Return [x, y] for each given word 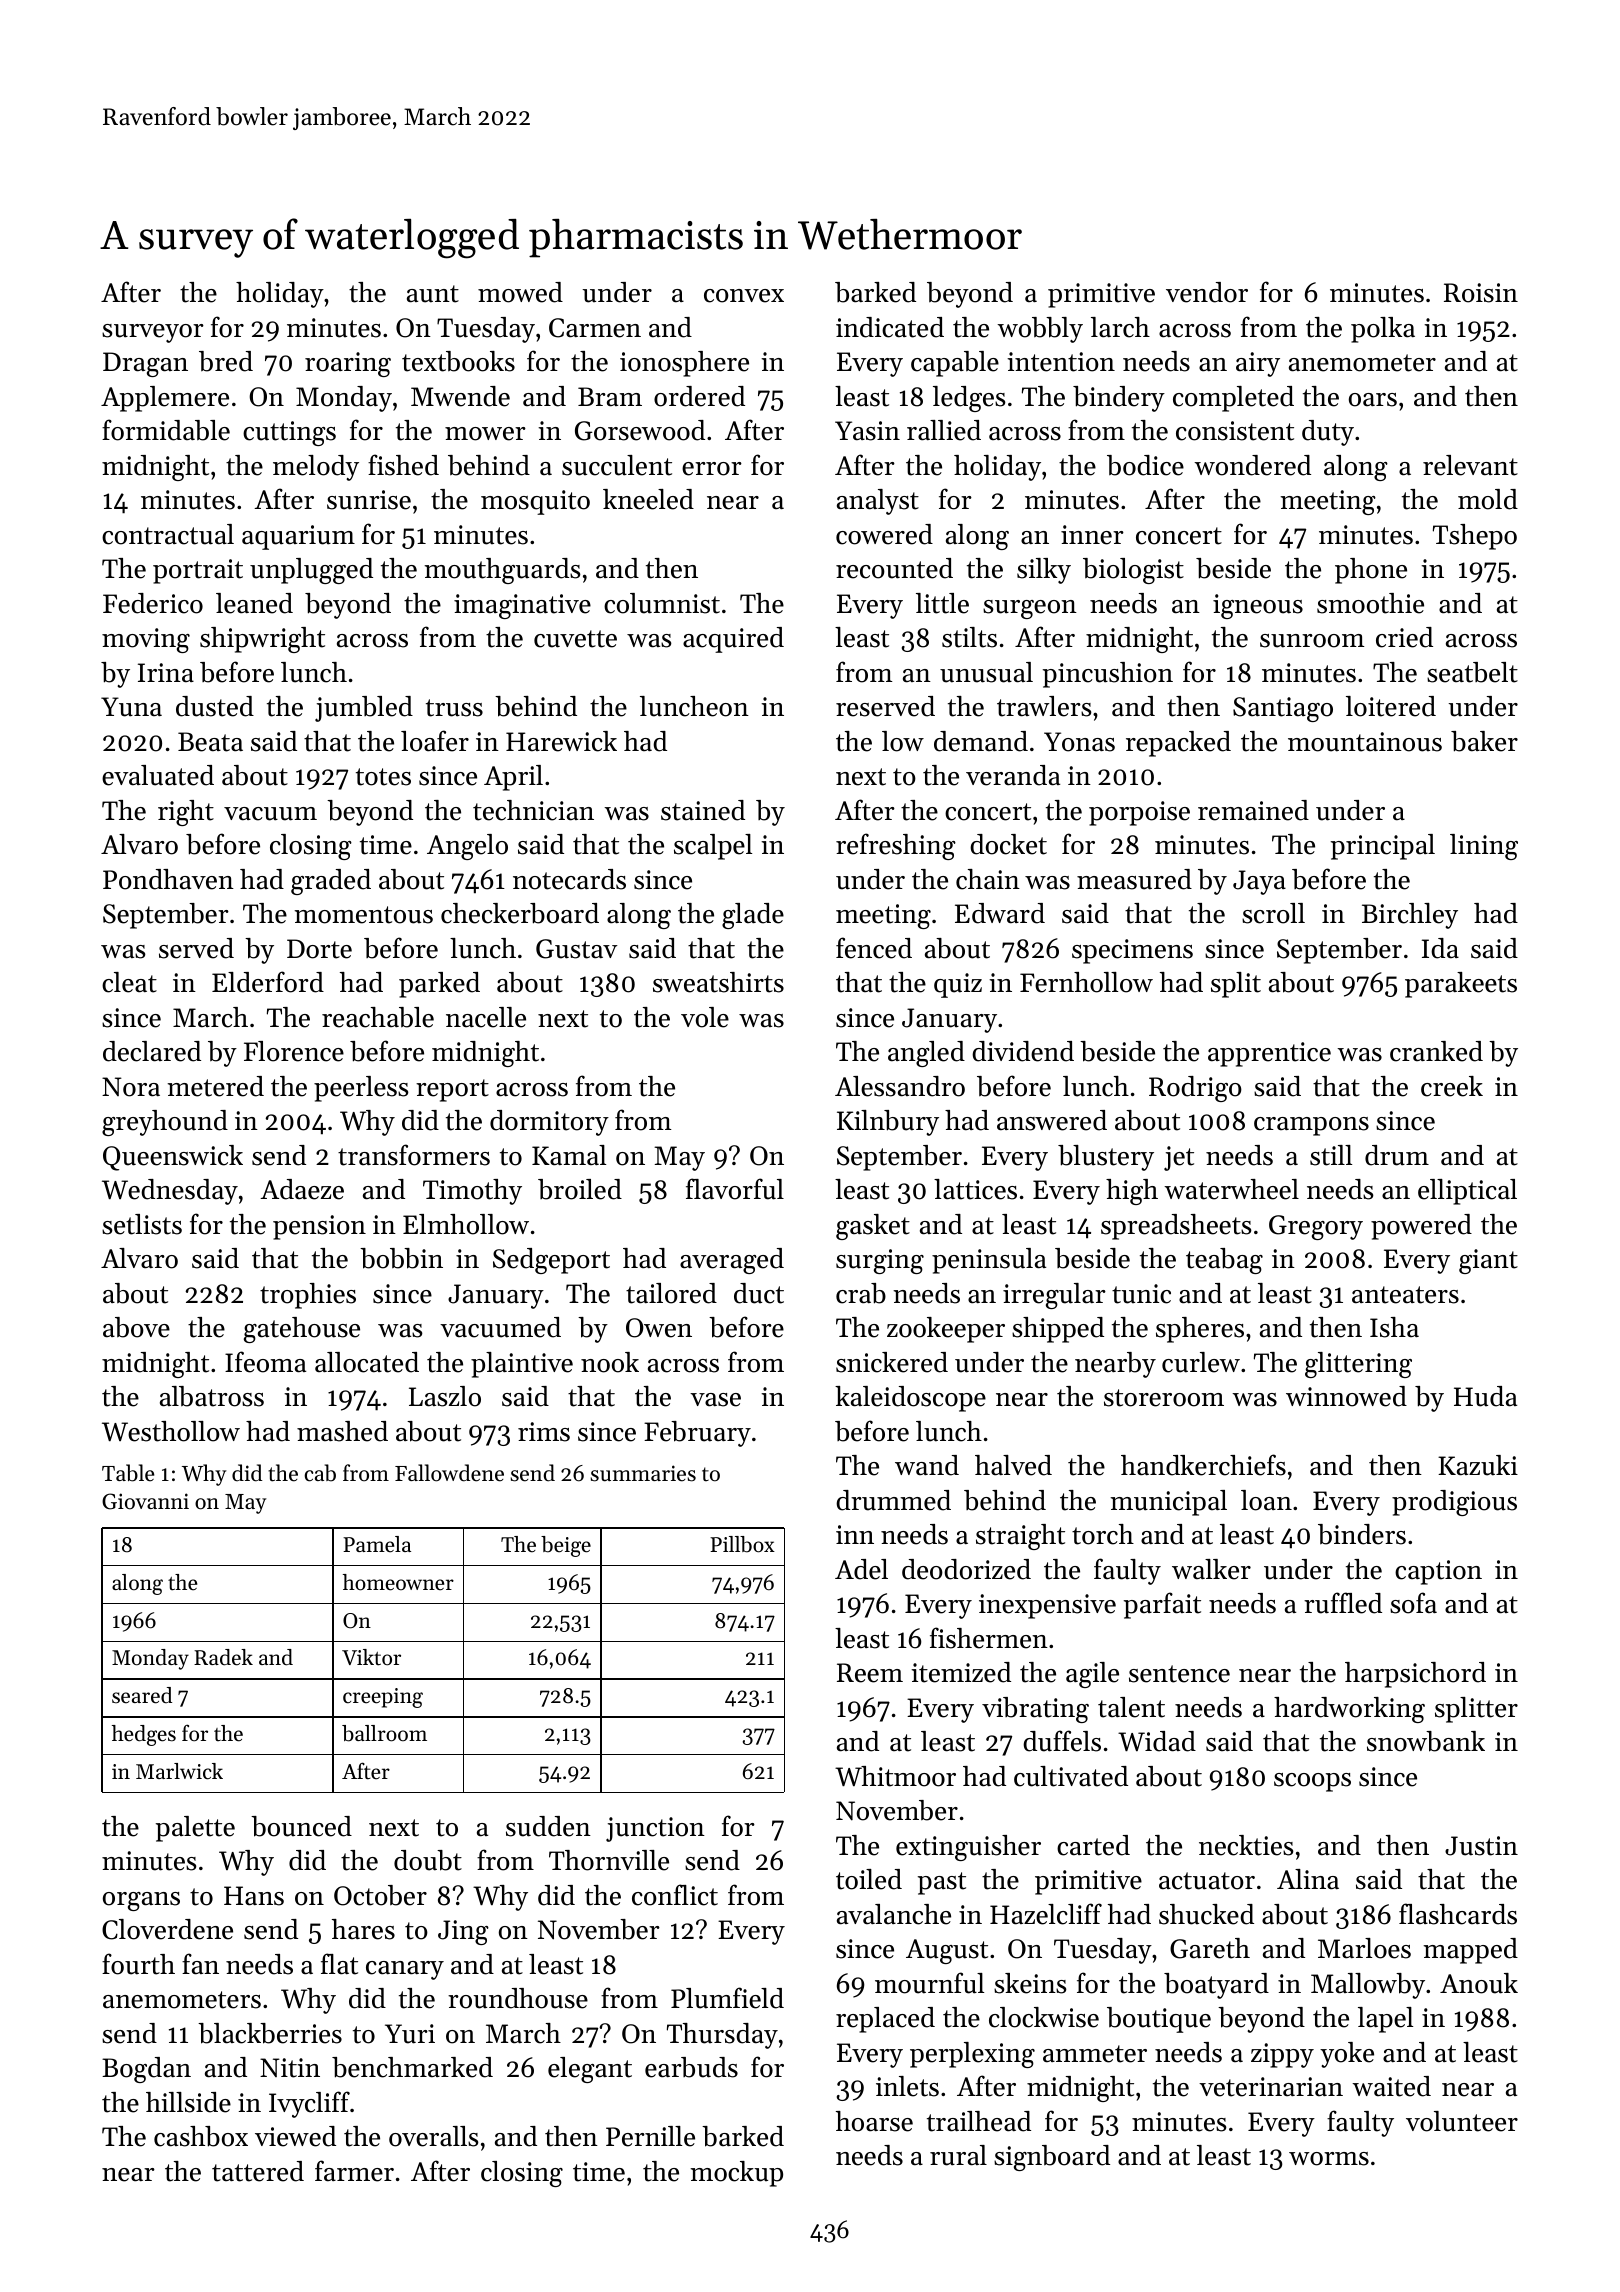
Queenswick [173, 1158]
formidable [166, 430]
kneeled [648, 499]
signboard [1052, 2158]
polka [1383, 330]
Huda [1485, 1396]
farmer [354, 2171]
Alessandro [900, 1086]
